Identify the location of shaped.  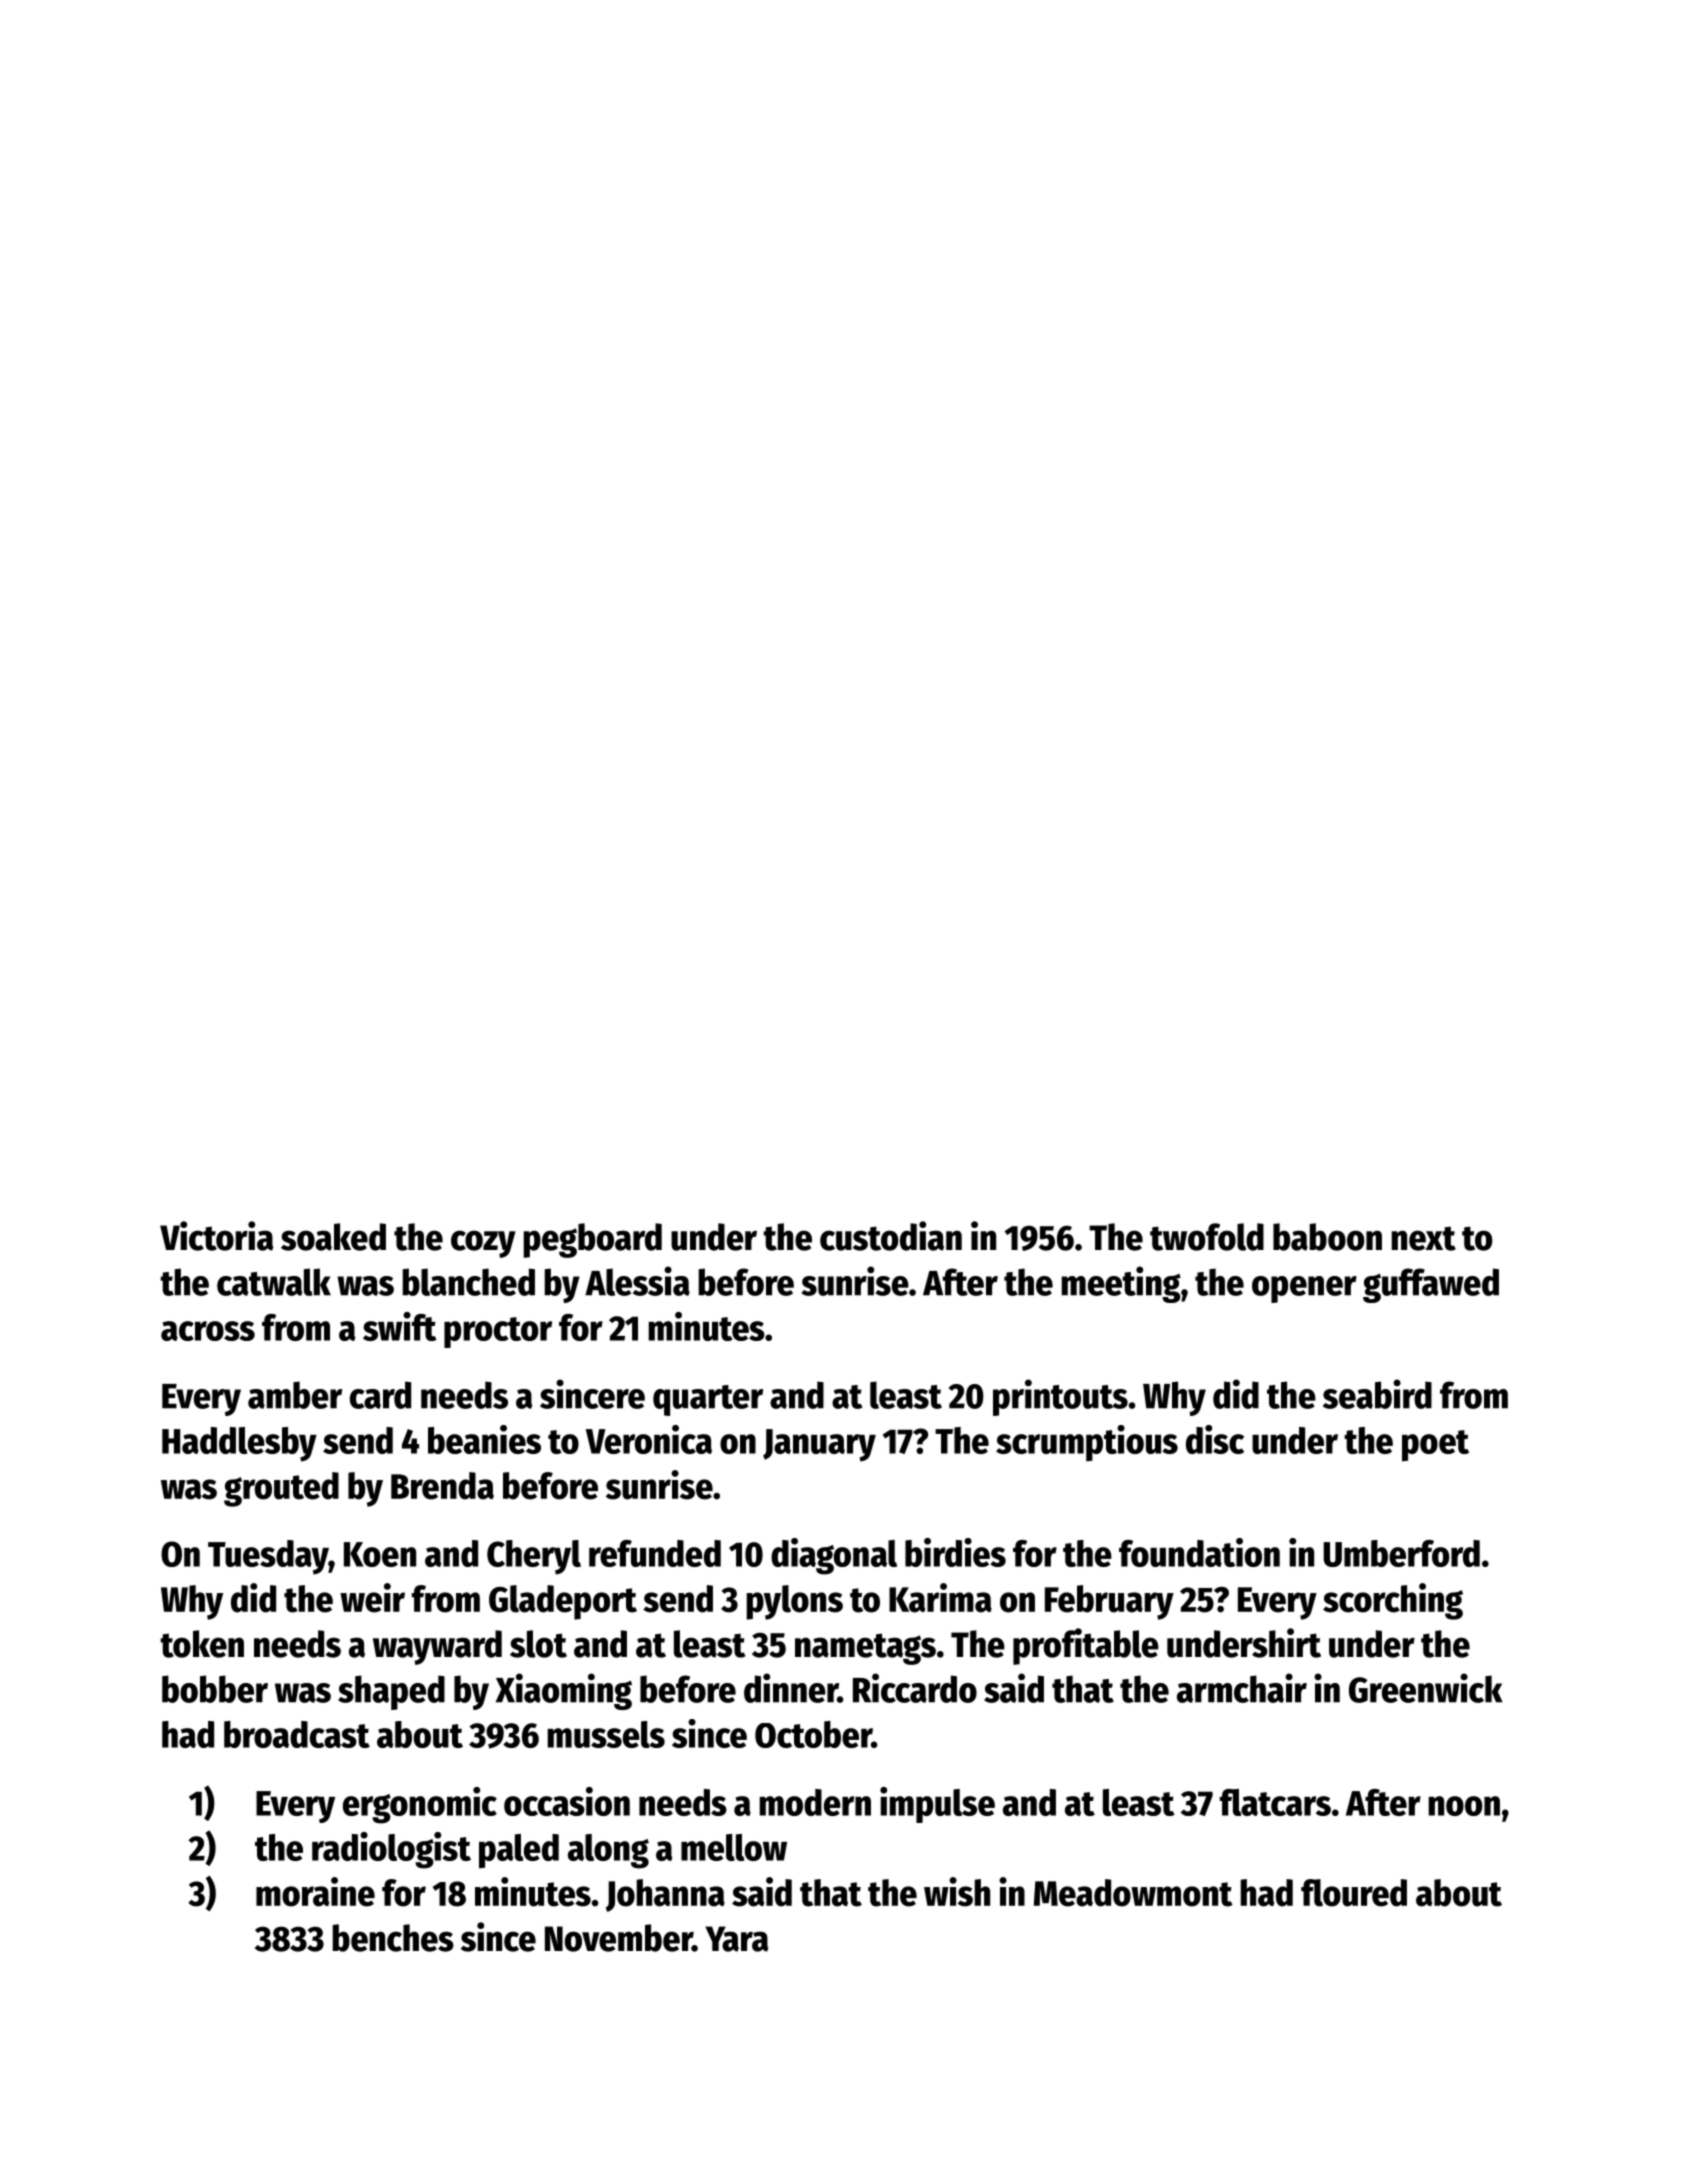
(391, 1692).
